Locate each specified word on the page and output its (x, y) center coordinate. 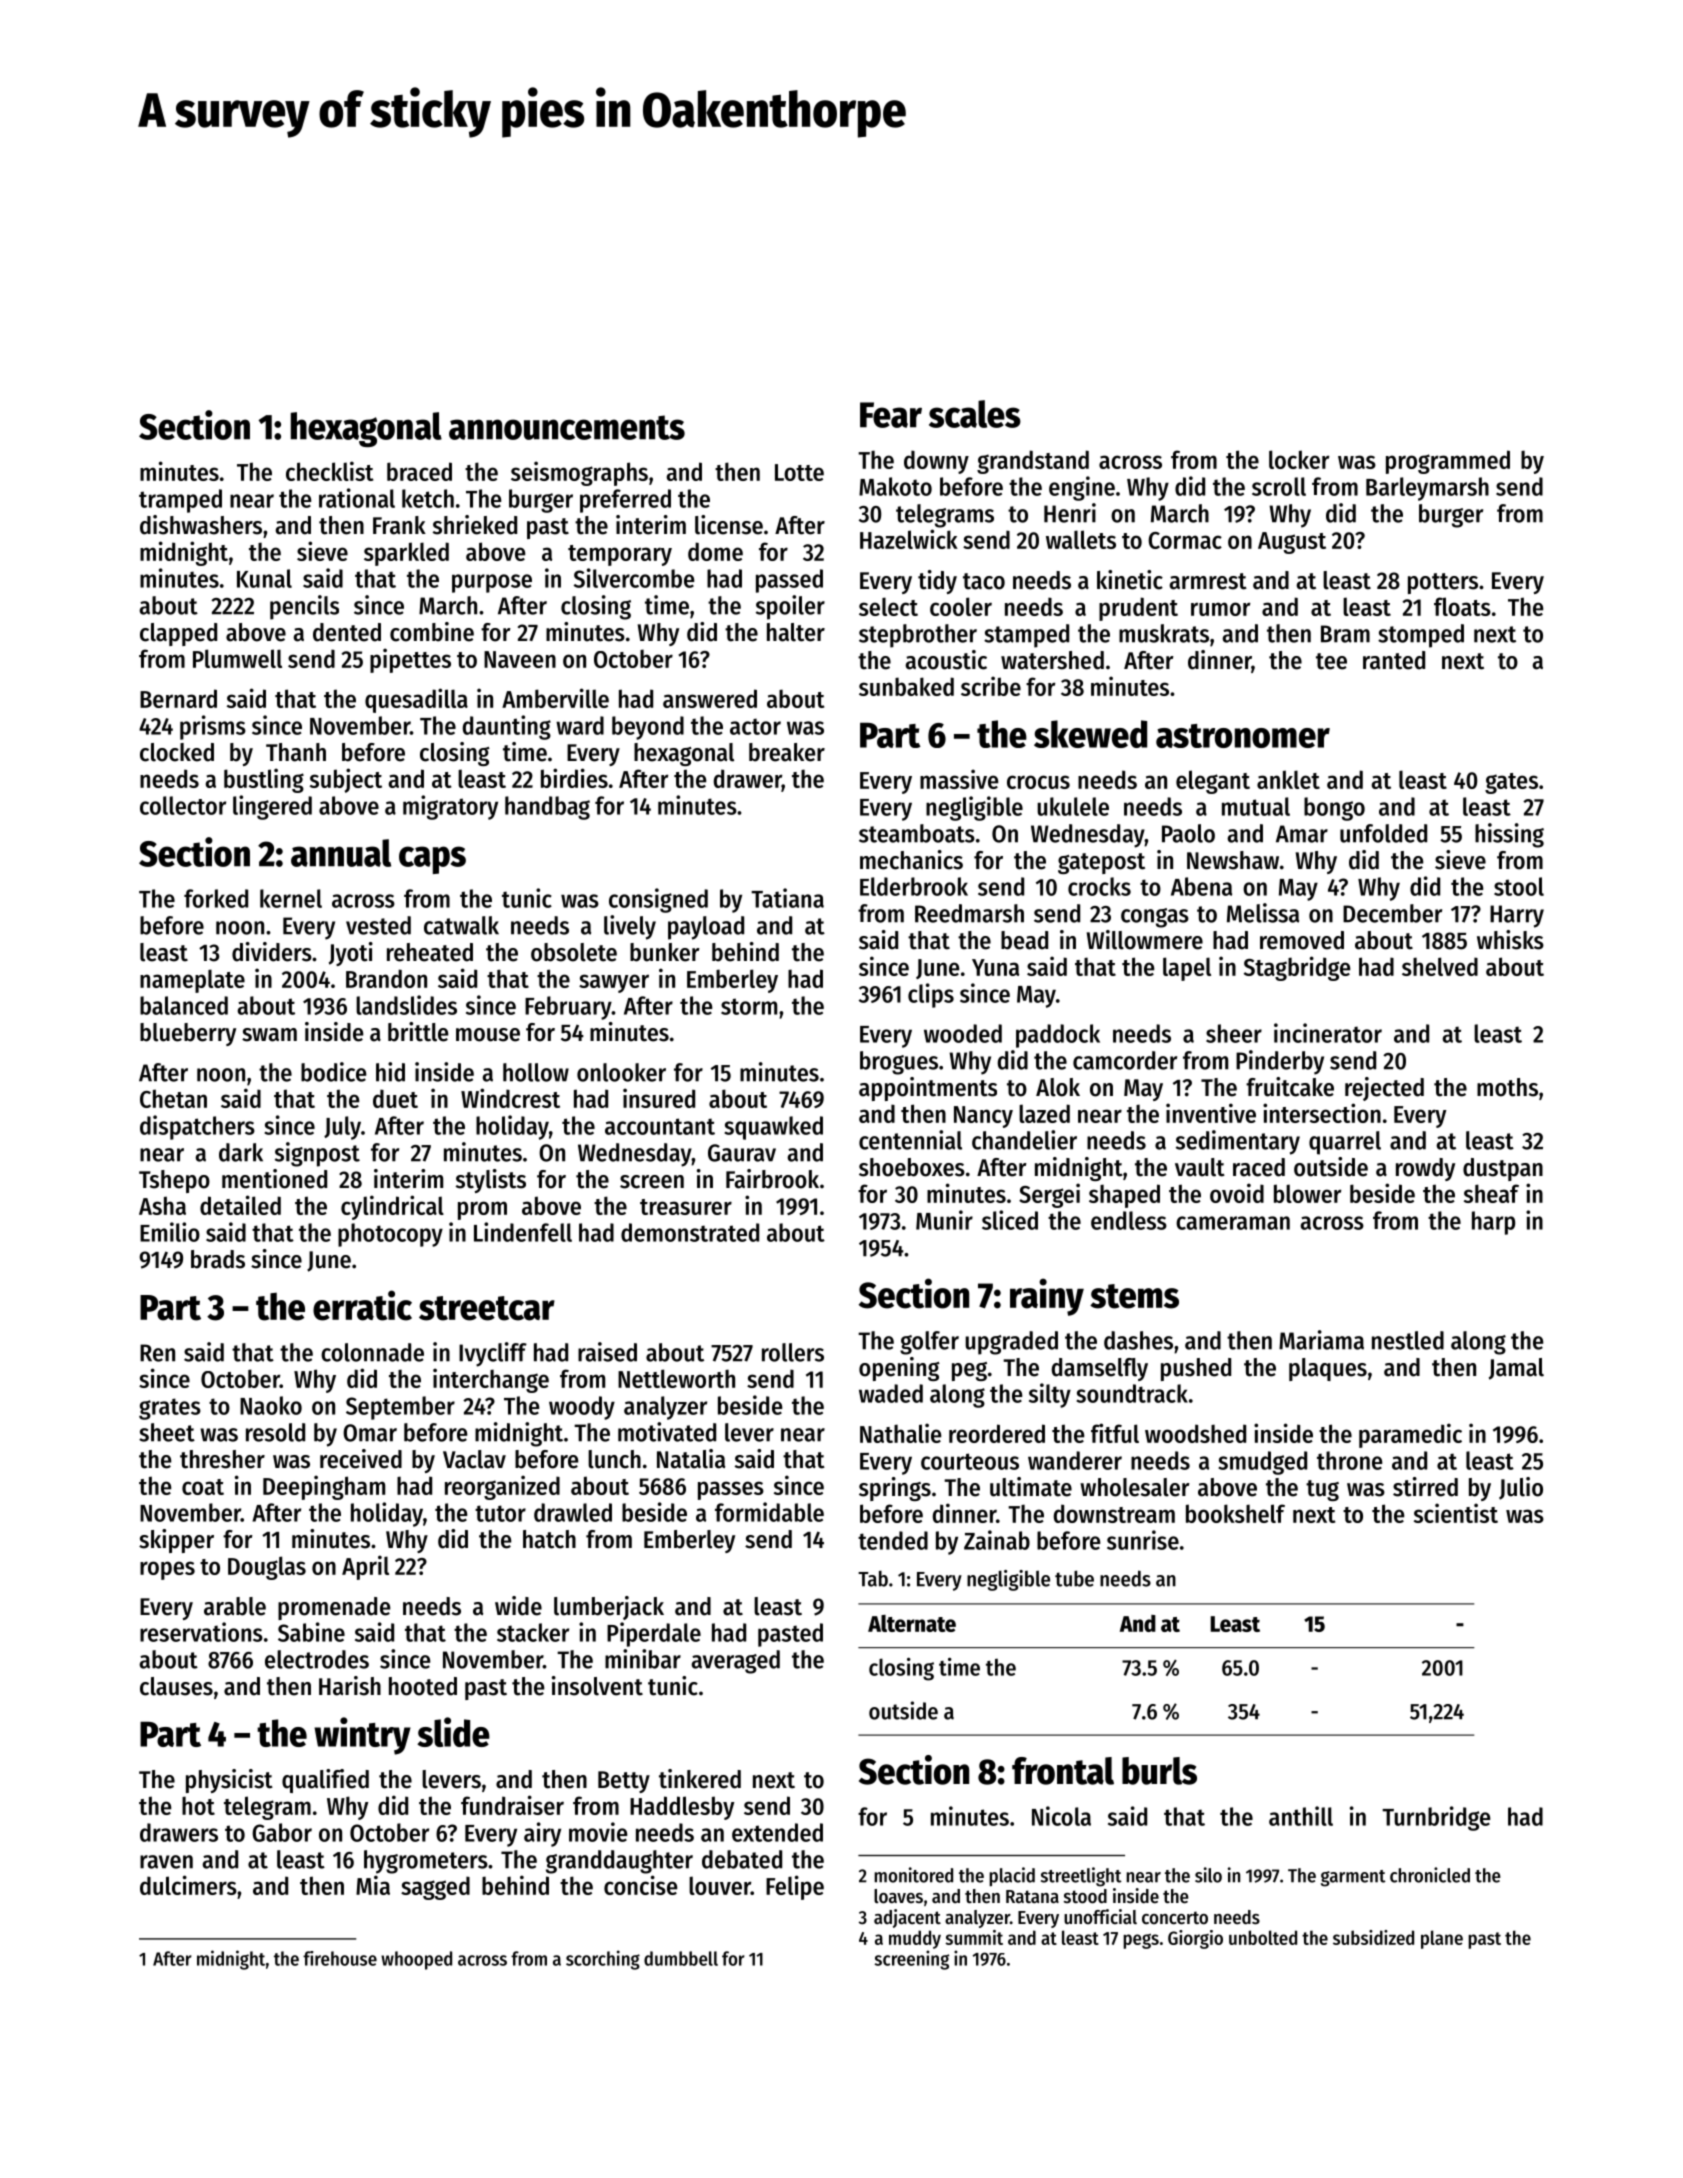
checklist (330, 471)
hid (390, 1072)
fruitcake (1290, 1087)
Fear (891, 415)
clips (931, 995)
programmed (1448, 462)
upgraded (1011, 1343)
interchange (491, 1380)
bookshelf (1235, 1513)
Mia (373, 1885)
